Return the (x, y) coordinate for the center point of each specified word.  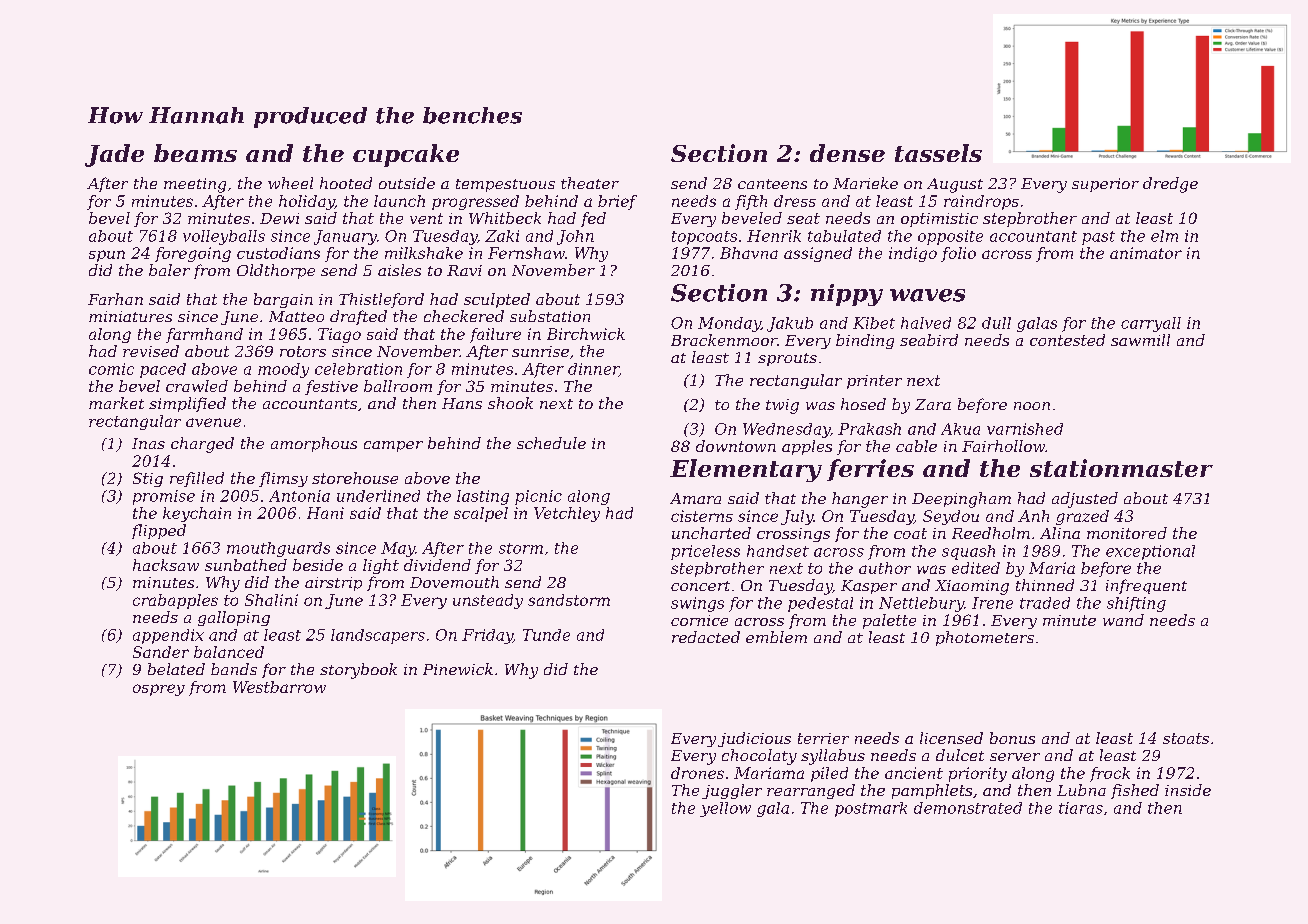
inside (1188, 790)
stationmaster (1121, 468)
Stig (148, 479)
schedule (551, 443)
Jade (114, 155)
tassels (938, 153)
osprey (159, 690)
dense (847, 153)
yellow (725, 809)
